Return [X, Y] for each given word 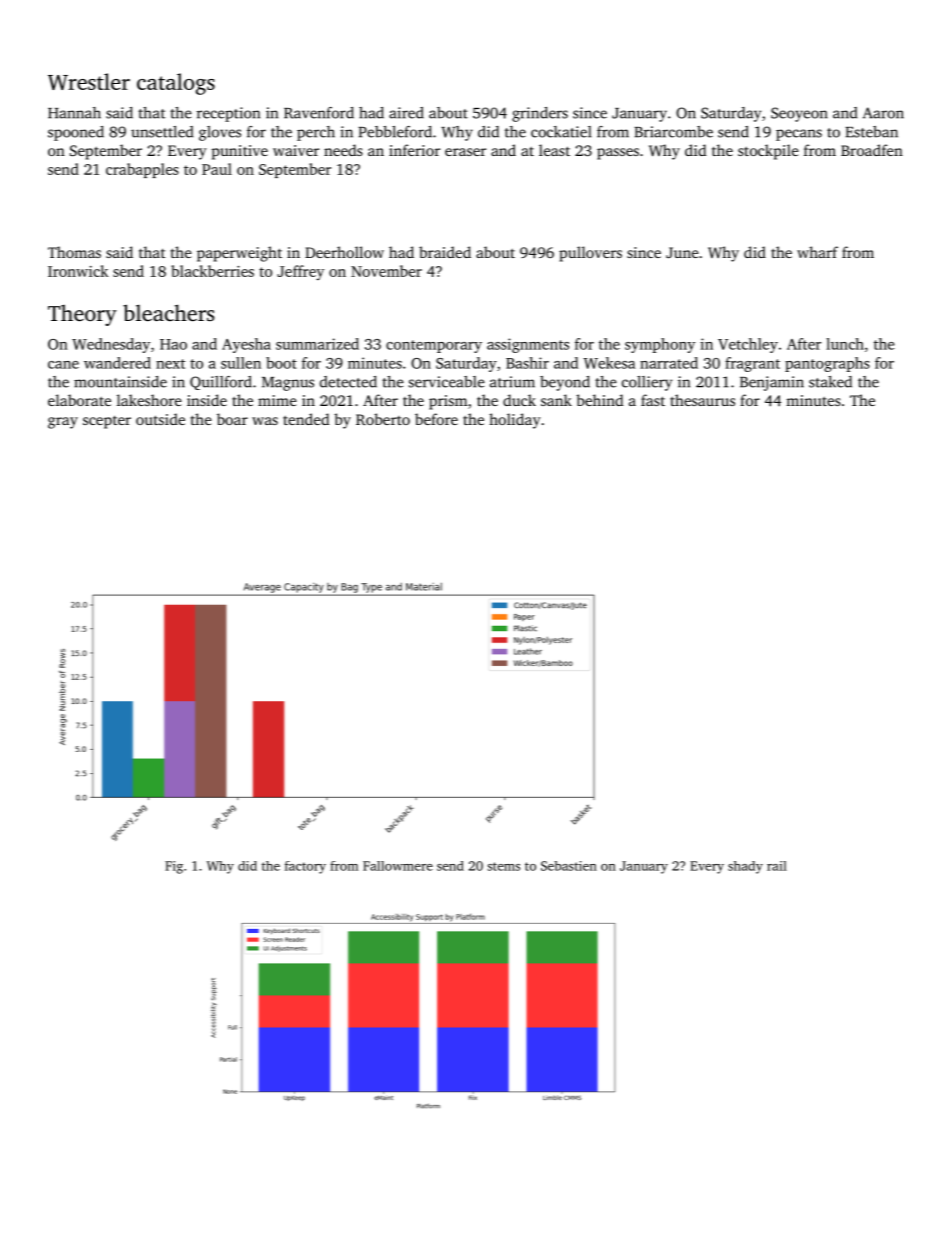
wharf [817, 252]
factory [305, 867]
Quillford [221, 383]
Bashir [527, 363]
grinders [540, 114]
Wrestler [89, 81]
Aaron [883, 113]
